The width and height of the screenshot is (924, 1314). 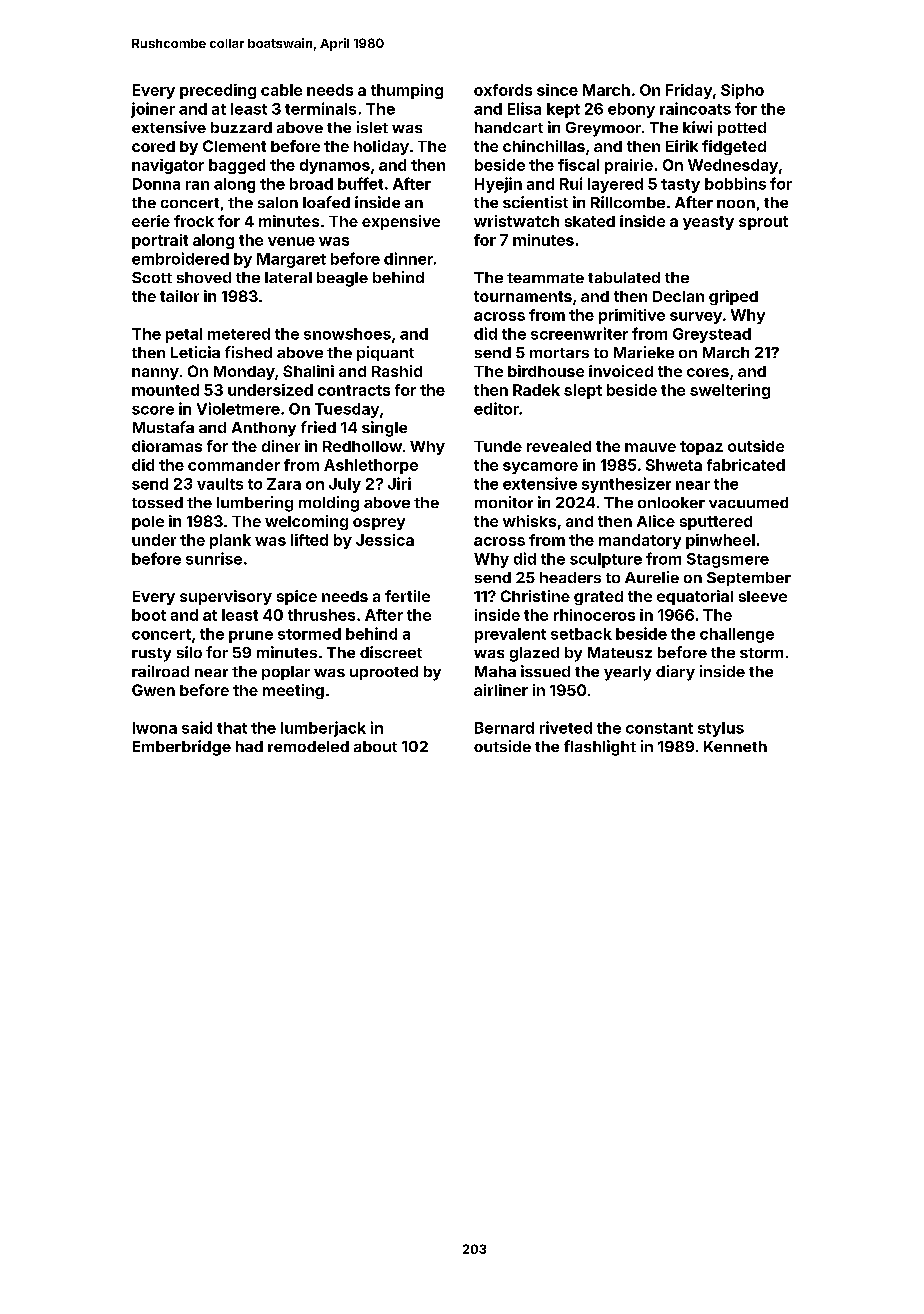 I want to click on Stagsmere, so click(x=728, y=560).
